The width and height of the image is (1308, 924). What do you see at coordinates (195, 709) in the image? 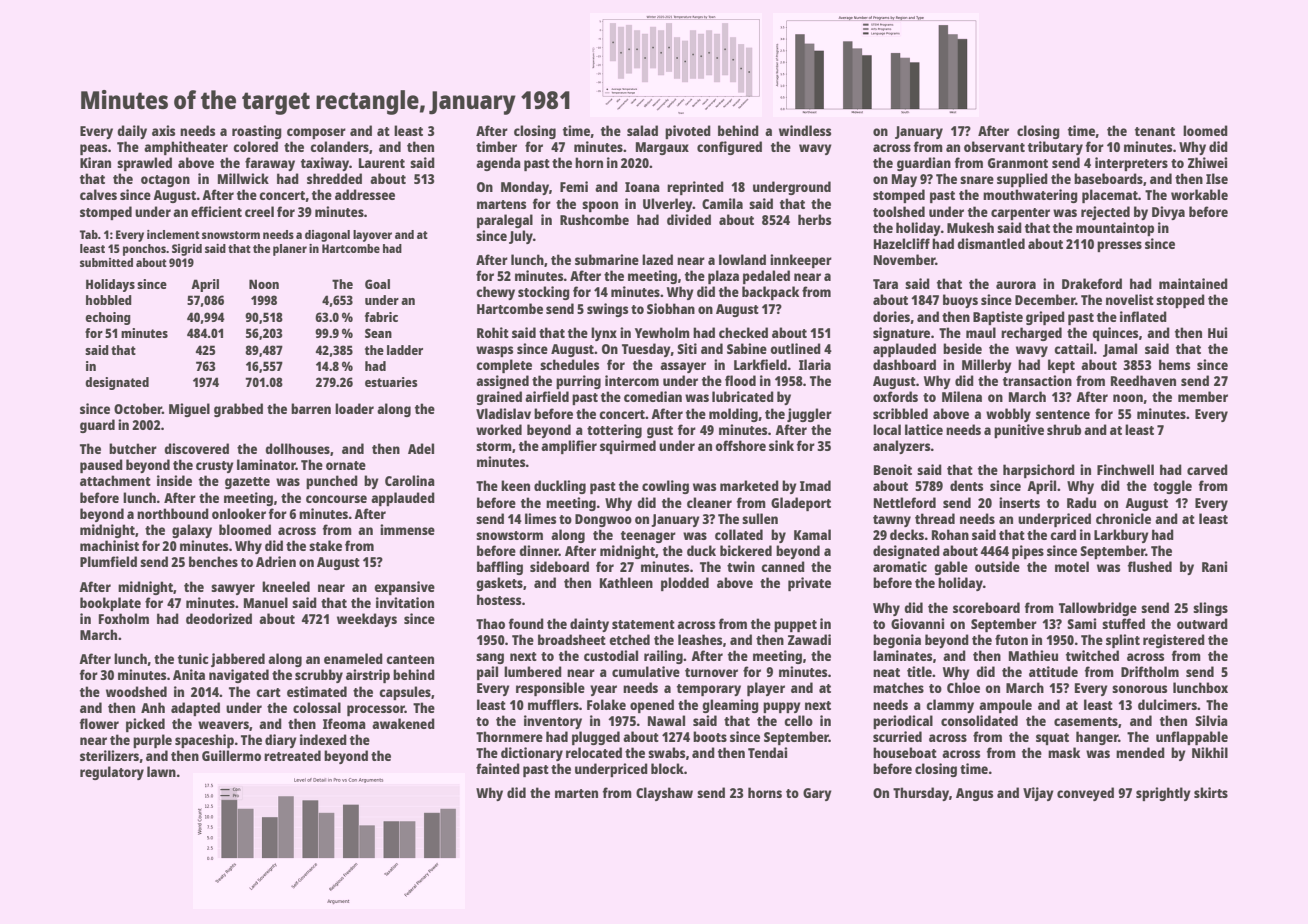
I see `adapted` at bounding box center [195, 709].
